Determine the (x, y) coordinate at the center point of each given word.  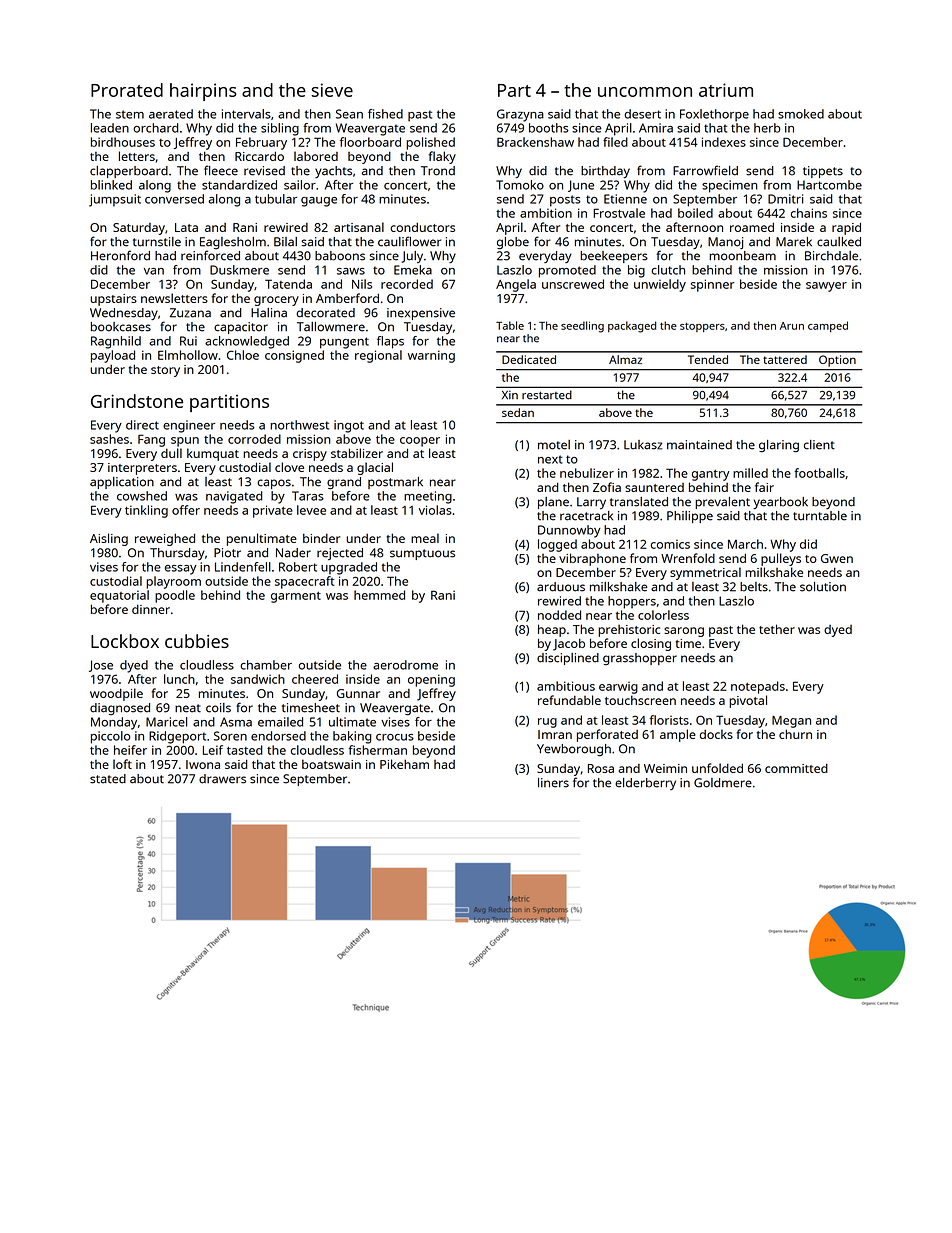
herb (767, 128)
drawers (222, 779)
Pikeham (404, 764)
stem (130, 114)
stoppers (702, 327)
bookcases (121, 327)
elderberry (645, 784)
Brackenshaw (535, 142)
